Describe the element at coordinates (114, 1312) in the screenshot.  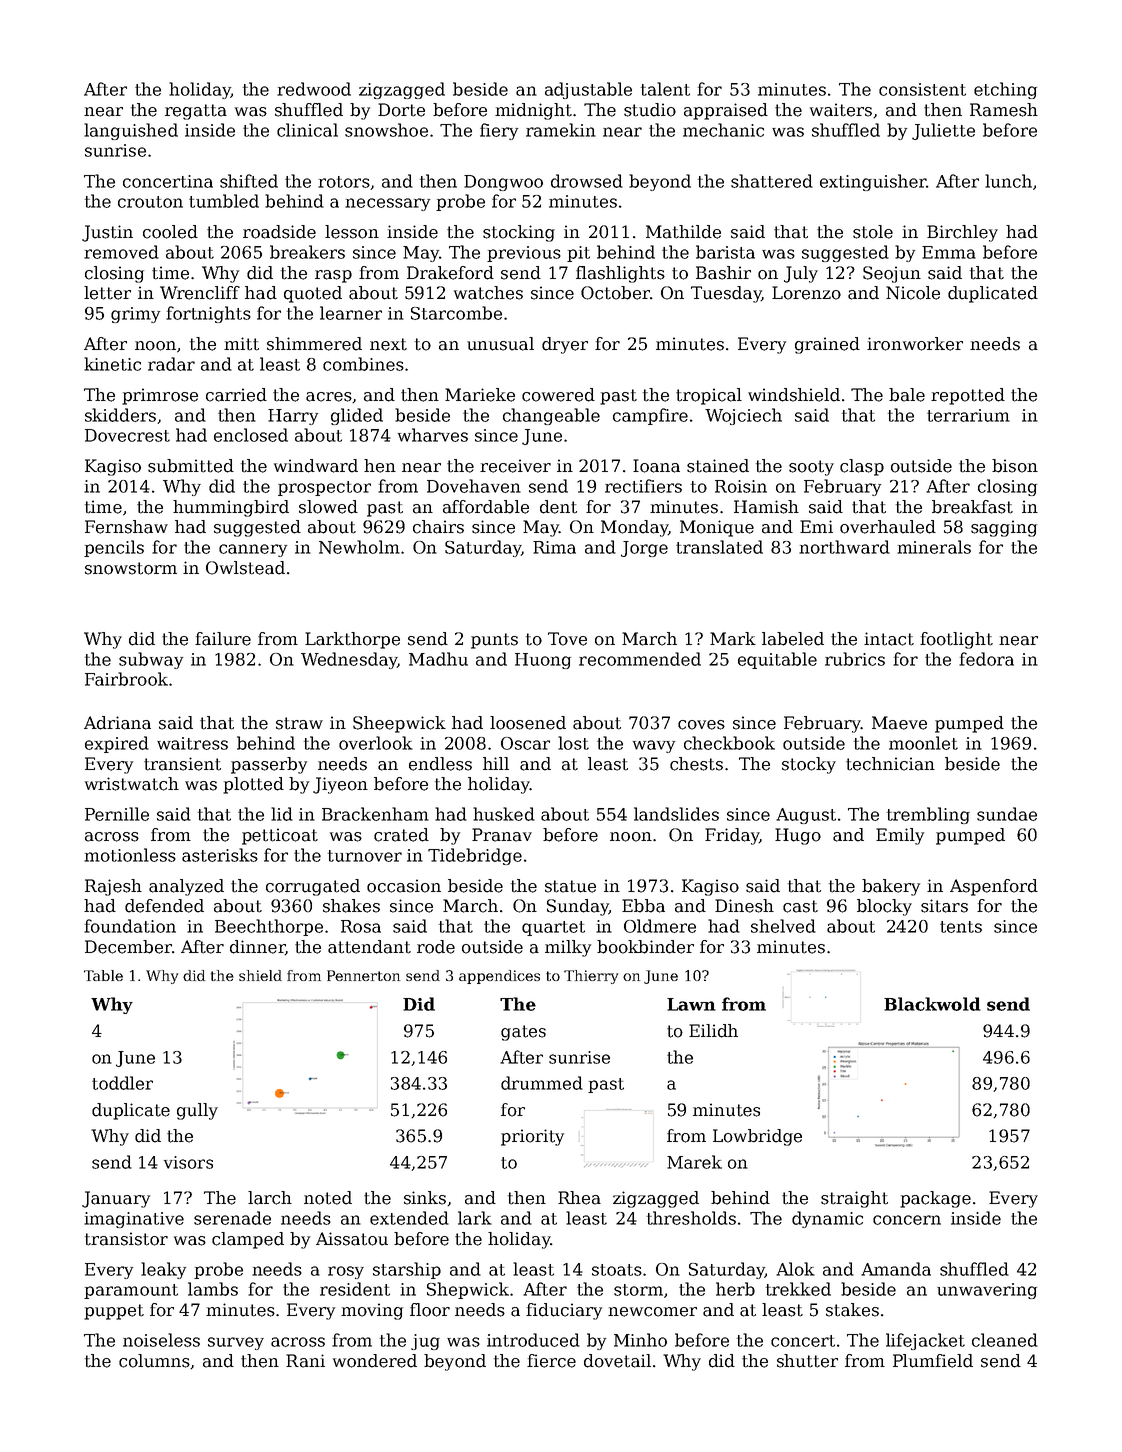
I see `puppet` at that location.
